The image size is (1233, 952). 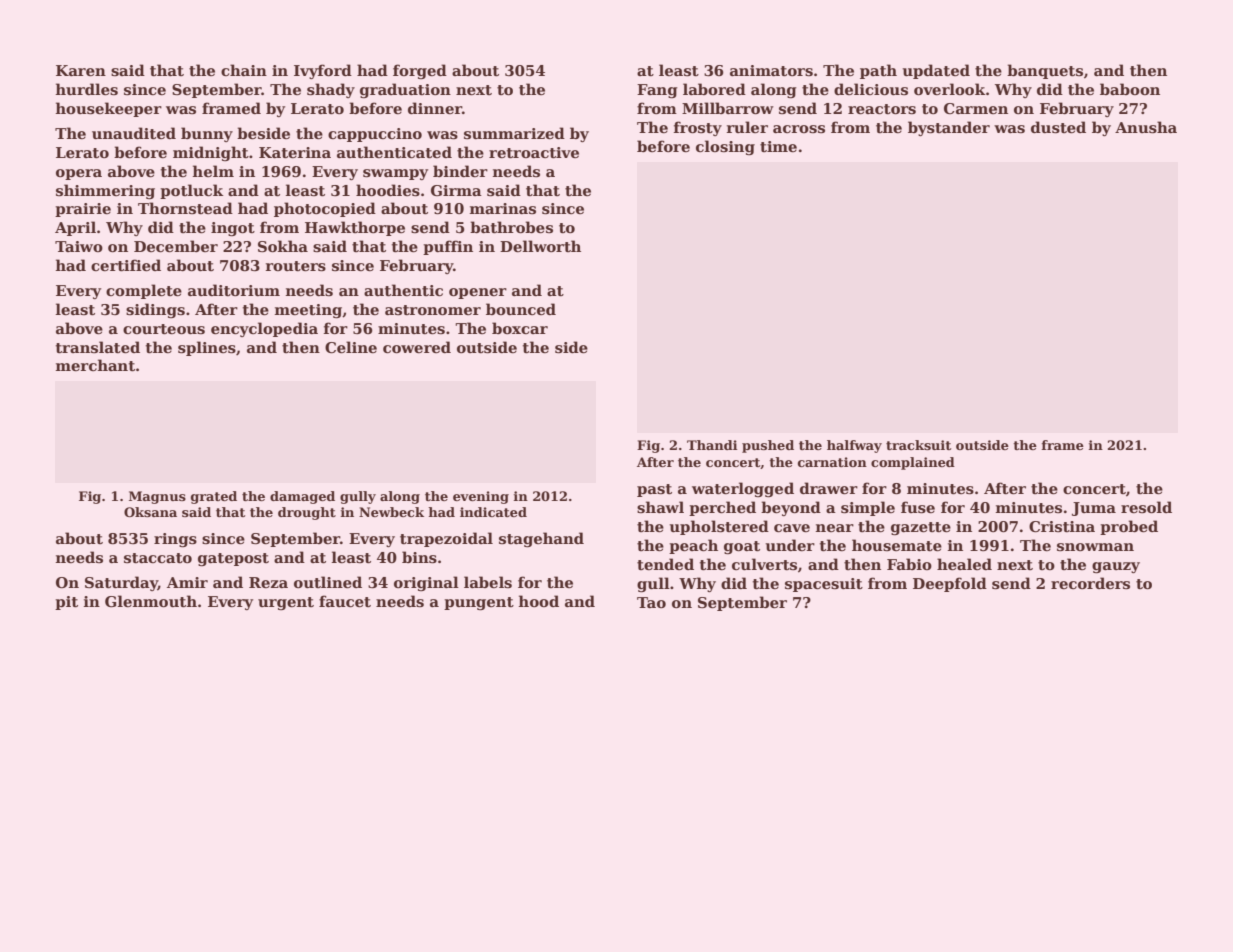 I want to click on updated, so click(x=936, y=71).
